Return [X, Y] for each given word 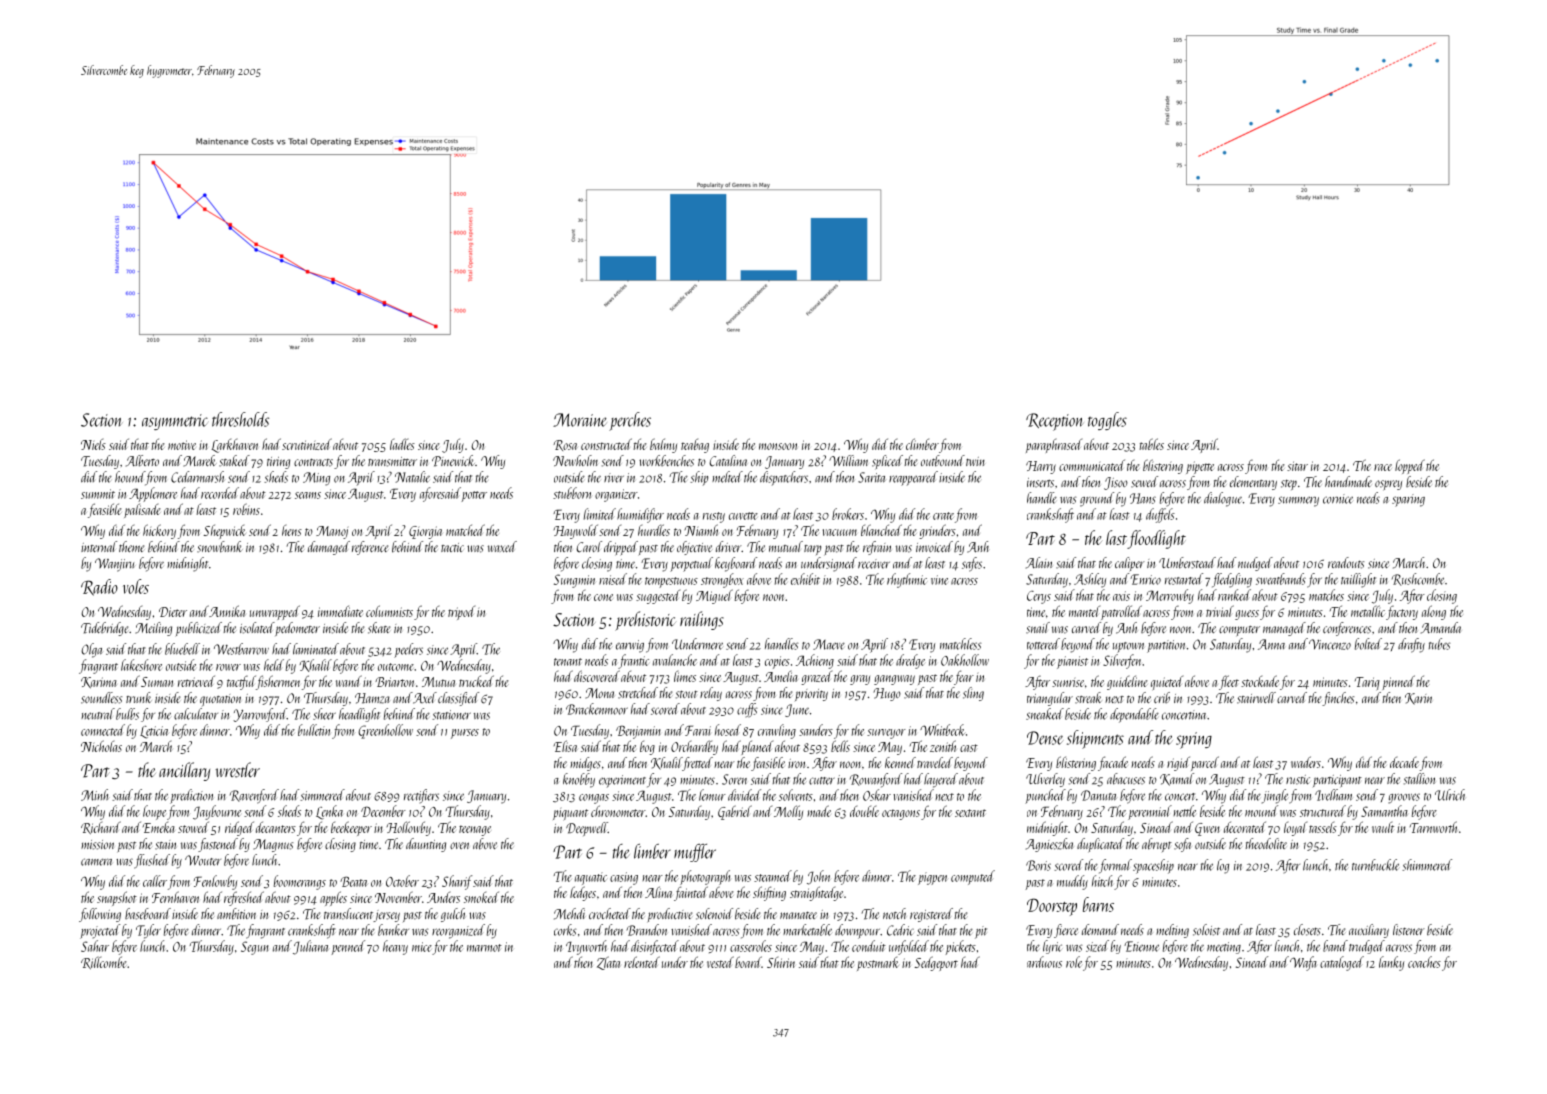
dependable [1134, 715]
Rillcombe [104, 962]
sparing [1408, 500]
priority [811, 695]
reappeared [913, 478]
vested [720, 962]
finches [1338, 699]
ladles [402, 444]
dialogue [1223, 499]
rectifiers [421, 796]
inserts [1040, 483]
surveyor [886, 734]
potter [474, 496]
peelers [408, 650]
